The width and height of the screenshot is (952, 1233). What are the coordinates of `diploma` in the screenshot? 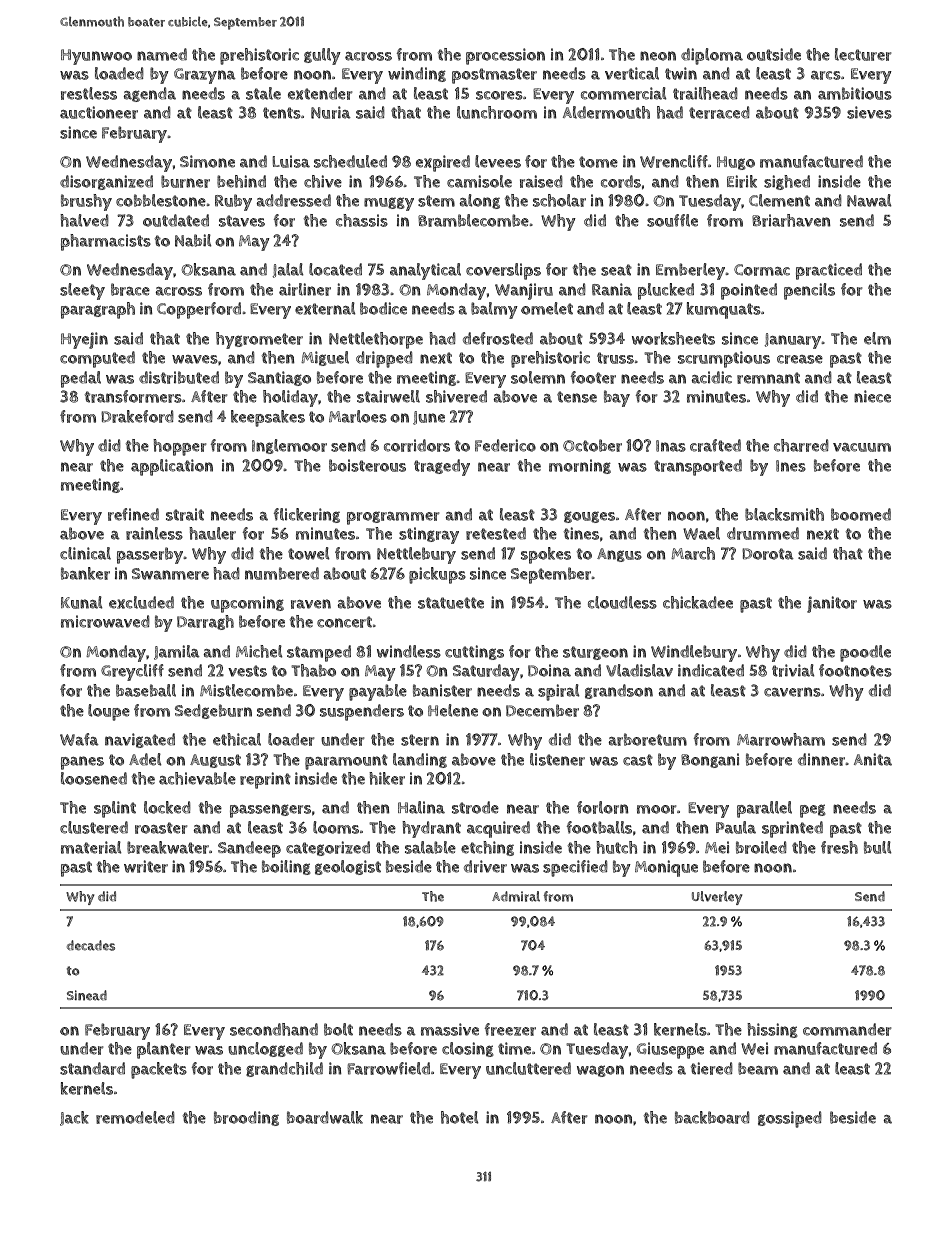 It's located at (712, 56).
